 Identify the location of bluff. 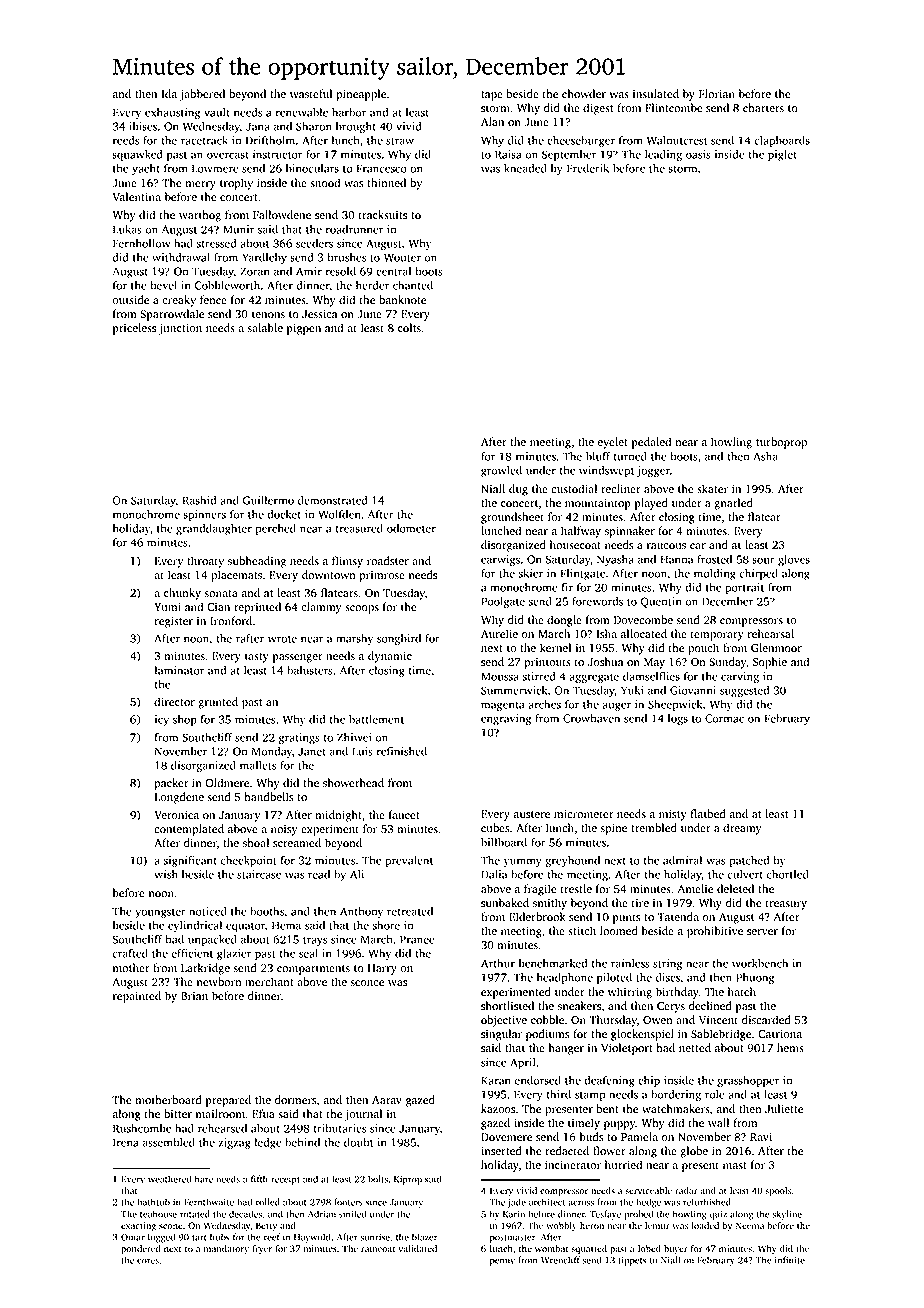
(598, 456).
